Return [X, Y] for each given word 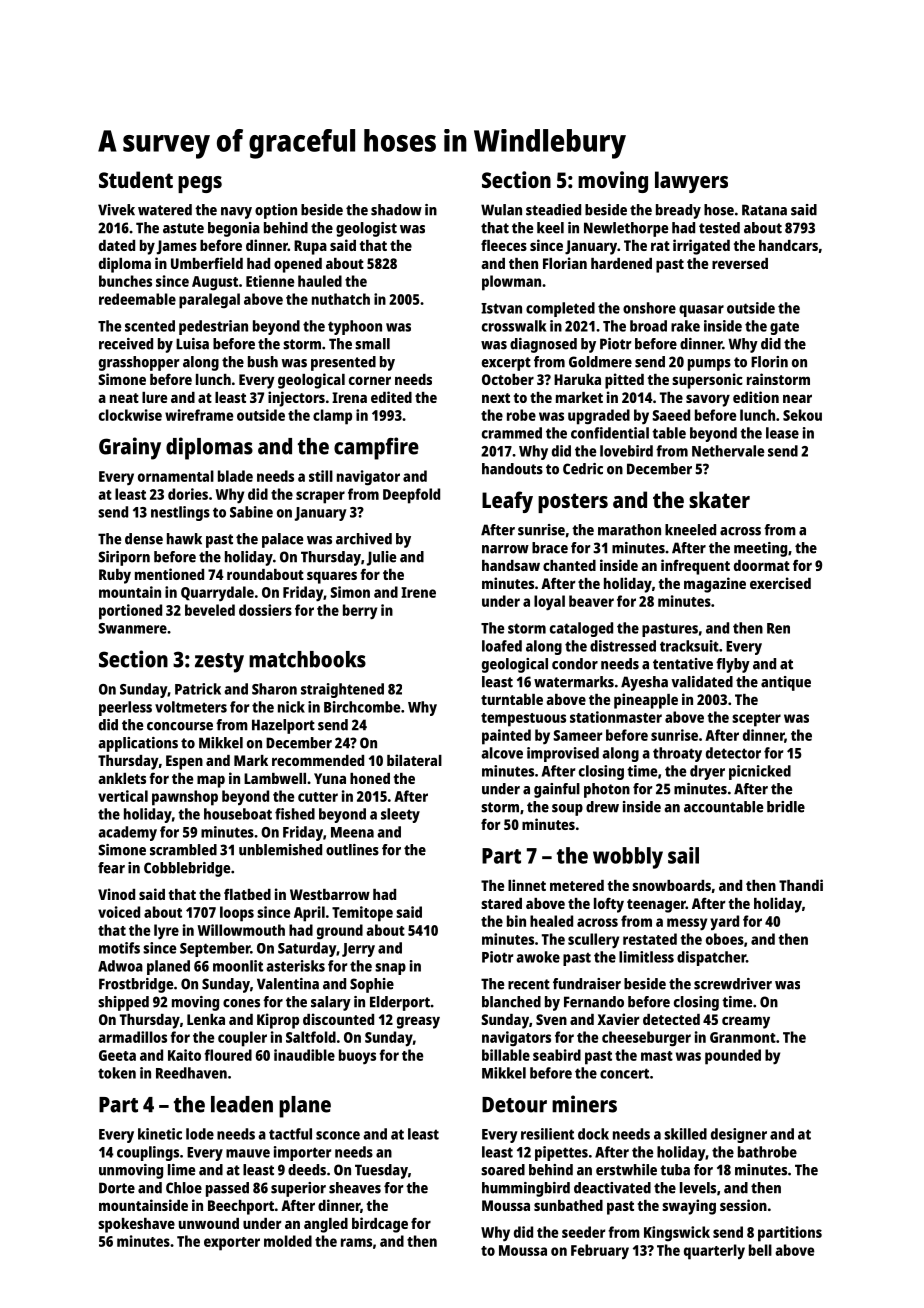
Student [136, 179]
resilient [547, 1134]
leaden [242, 1104]
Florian [565, 263]
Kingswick [677, 1234]
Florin [769, 362]
